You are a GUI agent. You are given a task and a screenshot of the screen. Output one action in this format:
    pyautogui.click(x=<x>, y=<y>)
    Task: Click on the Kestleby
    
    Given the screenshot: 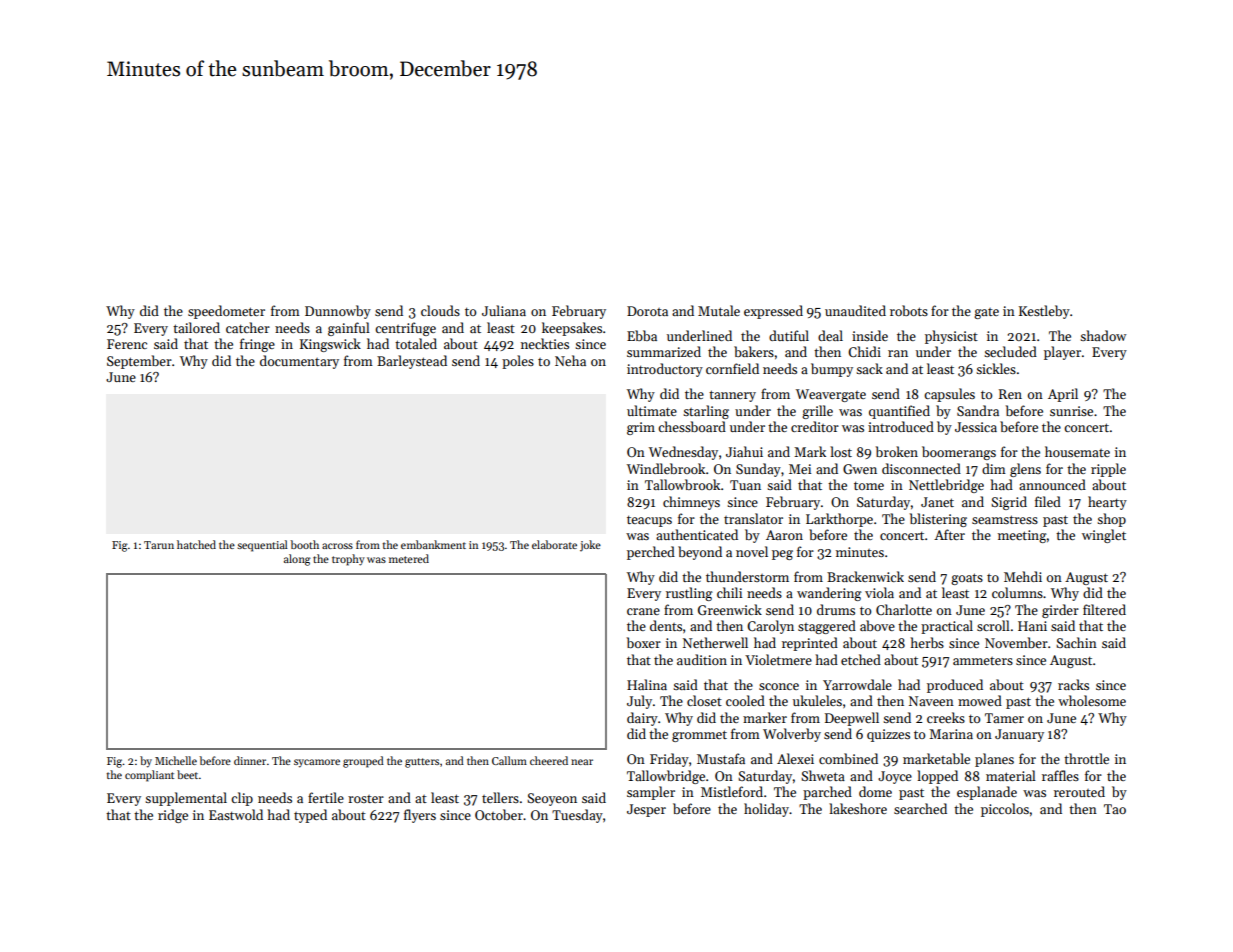 What is the action you would take?
    pyautogui.click(x=1044, y=312)
